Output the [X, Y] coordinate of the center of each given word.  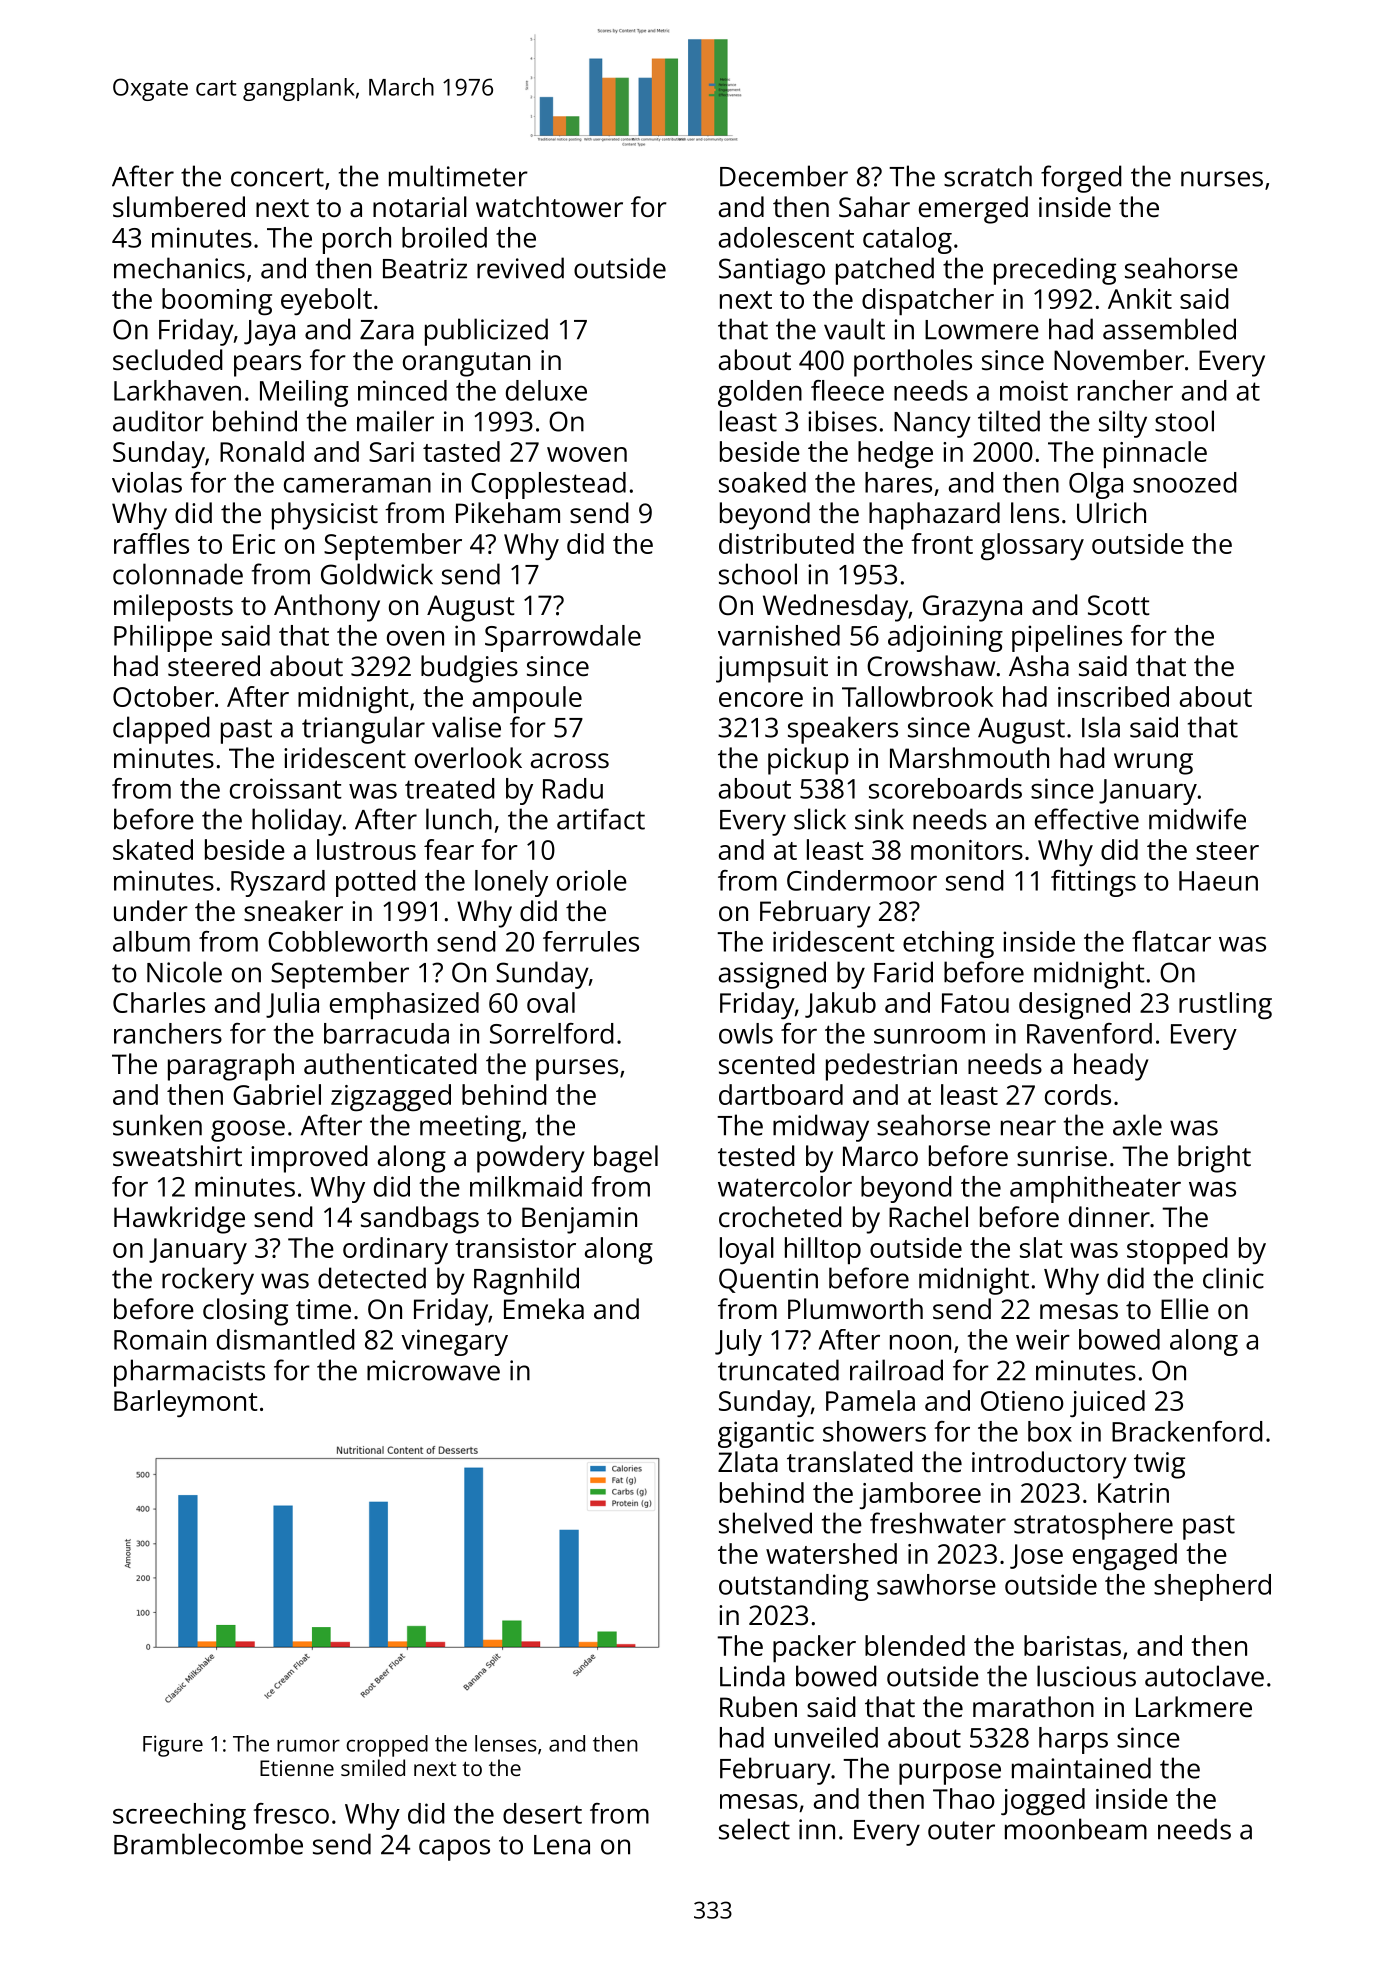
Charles [159, 1002]
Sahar [874, 207]
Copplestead [548, 485]
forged [1081, 179]
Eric [254, 544]
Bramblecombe [208, 1844]
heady [1111, 1067]
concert [277, 177]
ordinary [395, 1250]
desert [542, 1813]
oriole [592, 880]
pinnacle [1155, 454]
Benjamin [579, 1220]
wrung [1153, 764]
